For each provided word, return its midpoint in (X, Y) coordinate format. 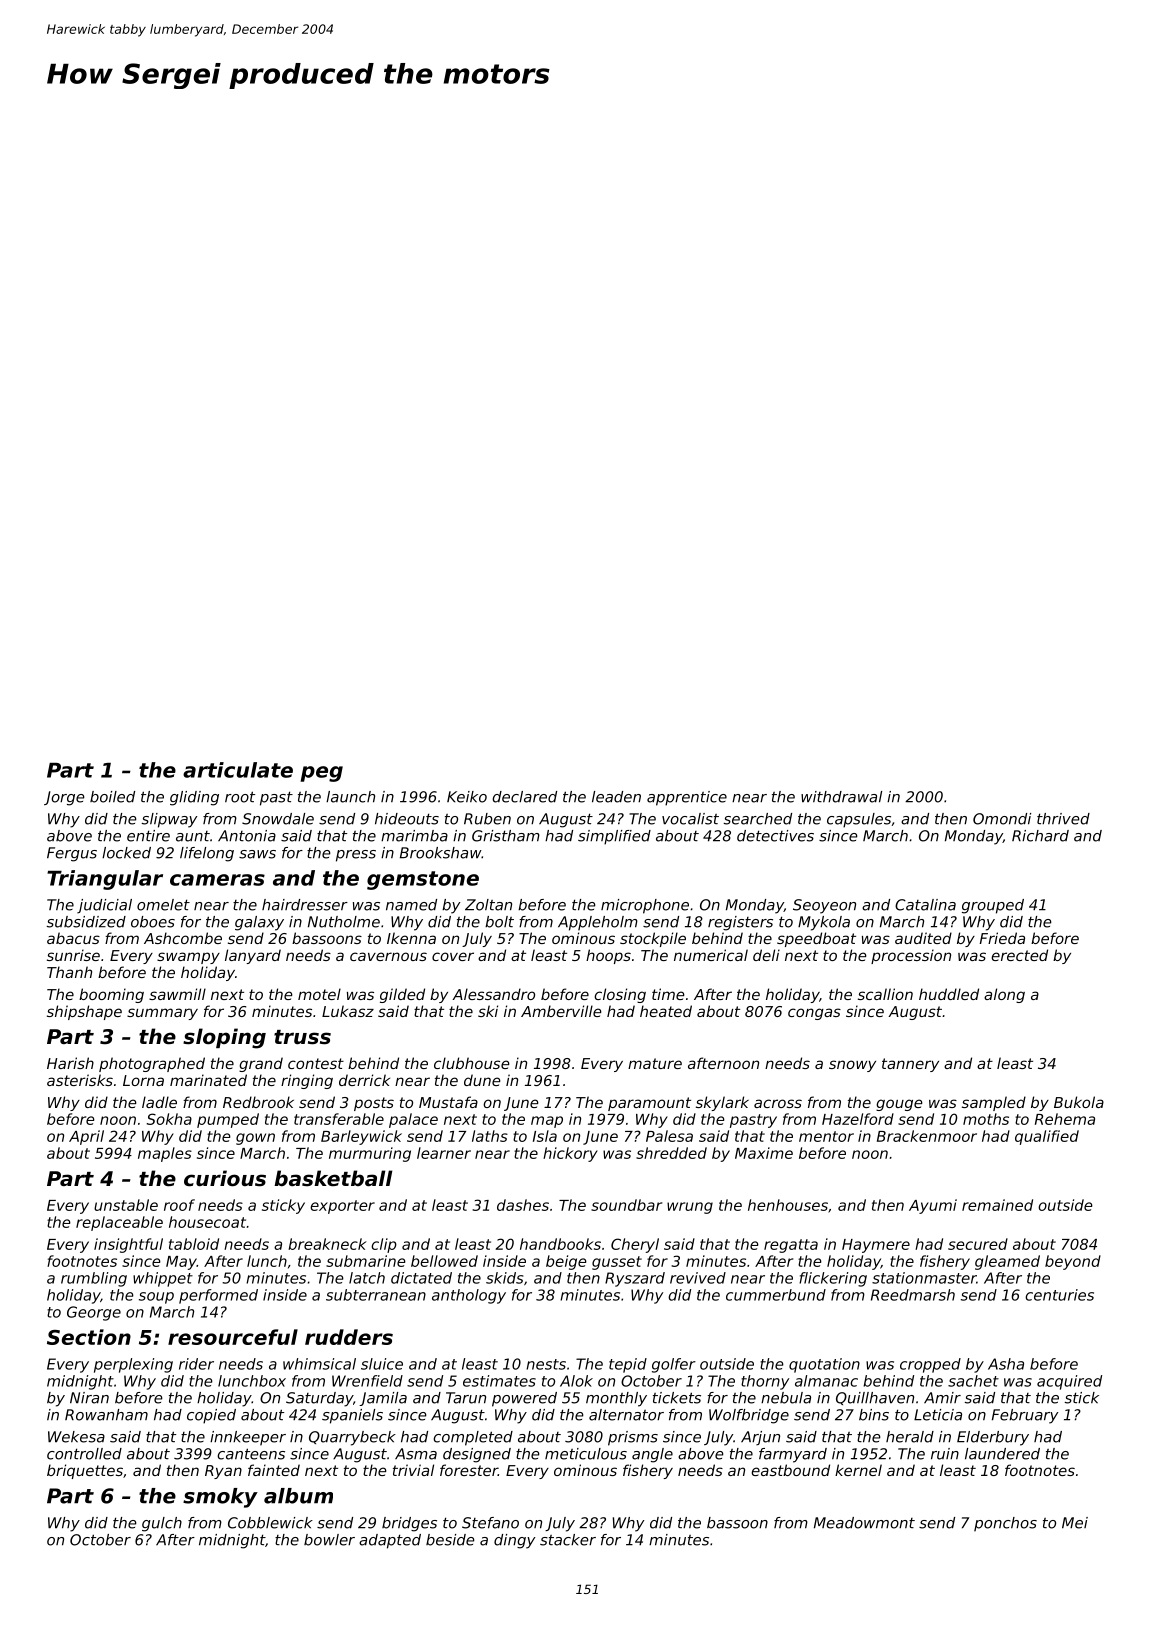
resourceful (233, 1337)
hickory (570, 1154)
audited (923, 938)
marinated (208, 1080)
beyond (1073, 1262)
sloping (224, 1038)
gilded (402, 995)
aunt (193, 836)
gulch (162, 1524)
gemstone (423, 880)
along (1004, 995)
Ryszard (635, 1279)
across (778, 1103)
